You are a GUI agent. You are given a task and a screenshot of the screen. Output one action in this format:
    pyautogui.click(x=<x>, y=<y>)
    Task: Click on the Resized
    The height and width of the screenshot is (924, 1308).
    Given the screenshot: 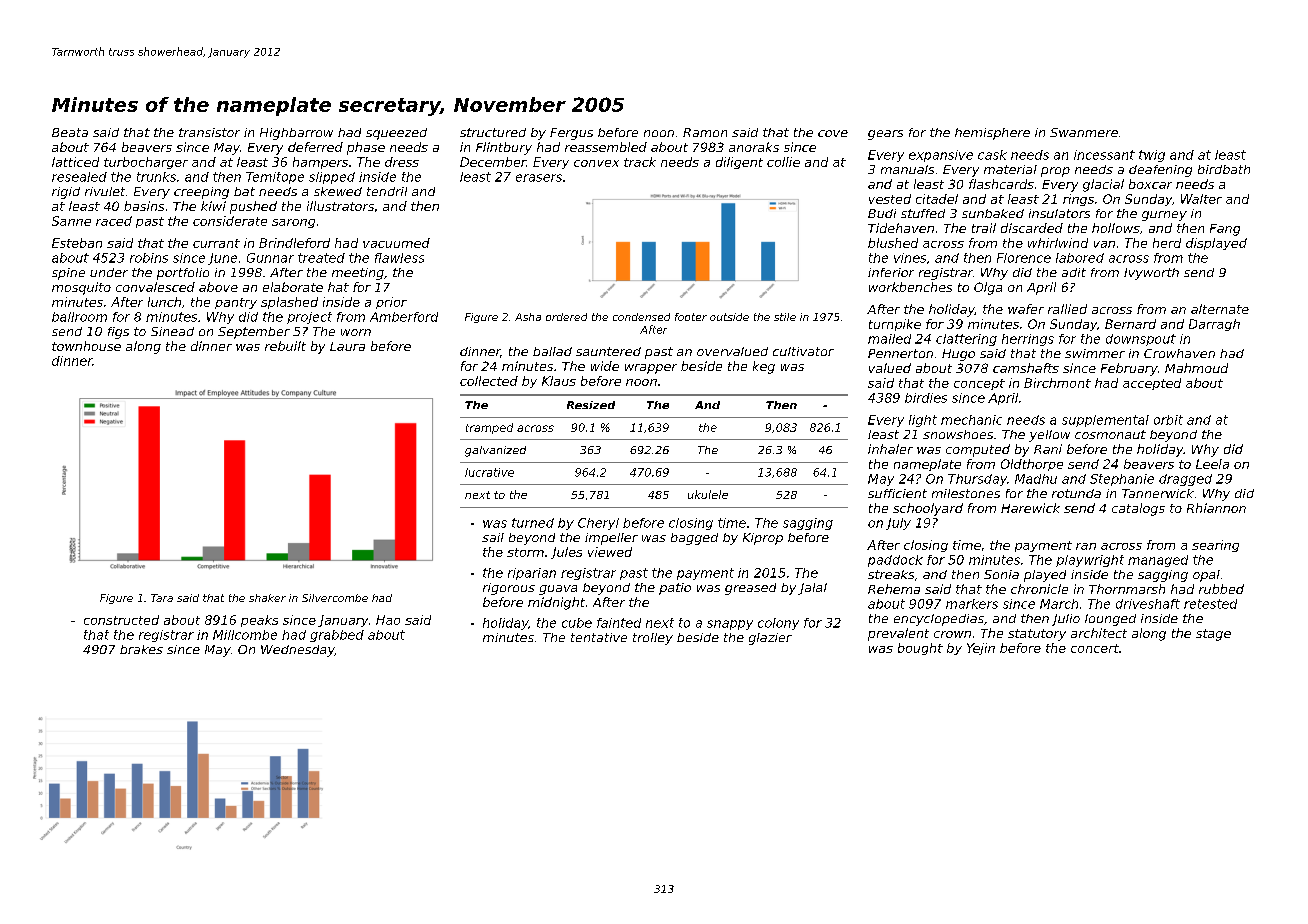 What is the action you would take?
    pyautogui.click(x=591, y=405)
